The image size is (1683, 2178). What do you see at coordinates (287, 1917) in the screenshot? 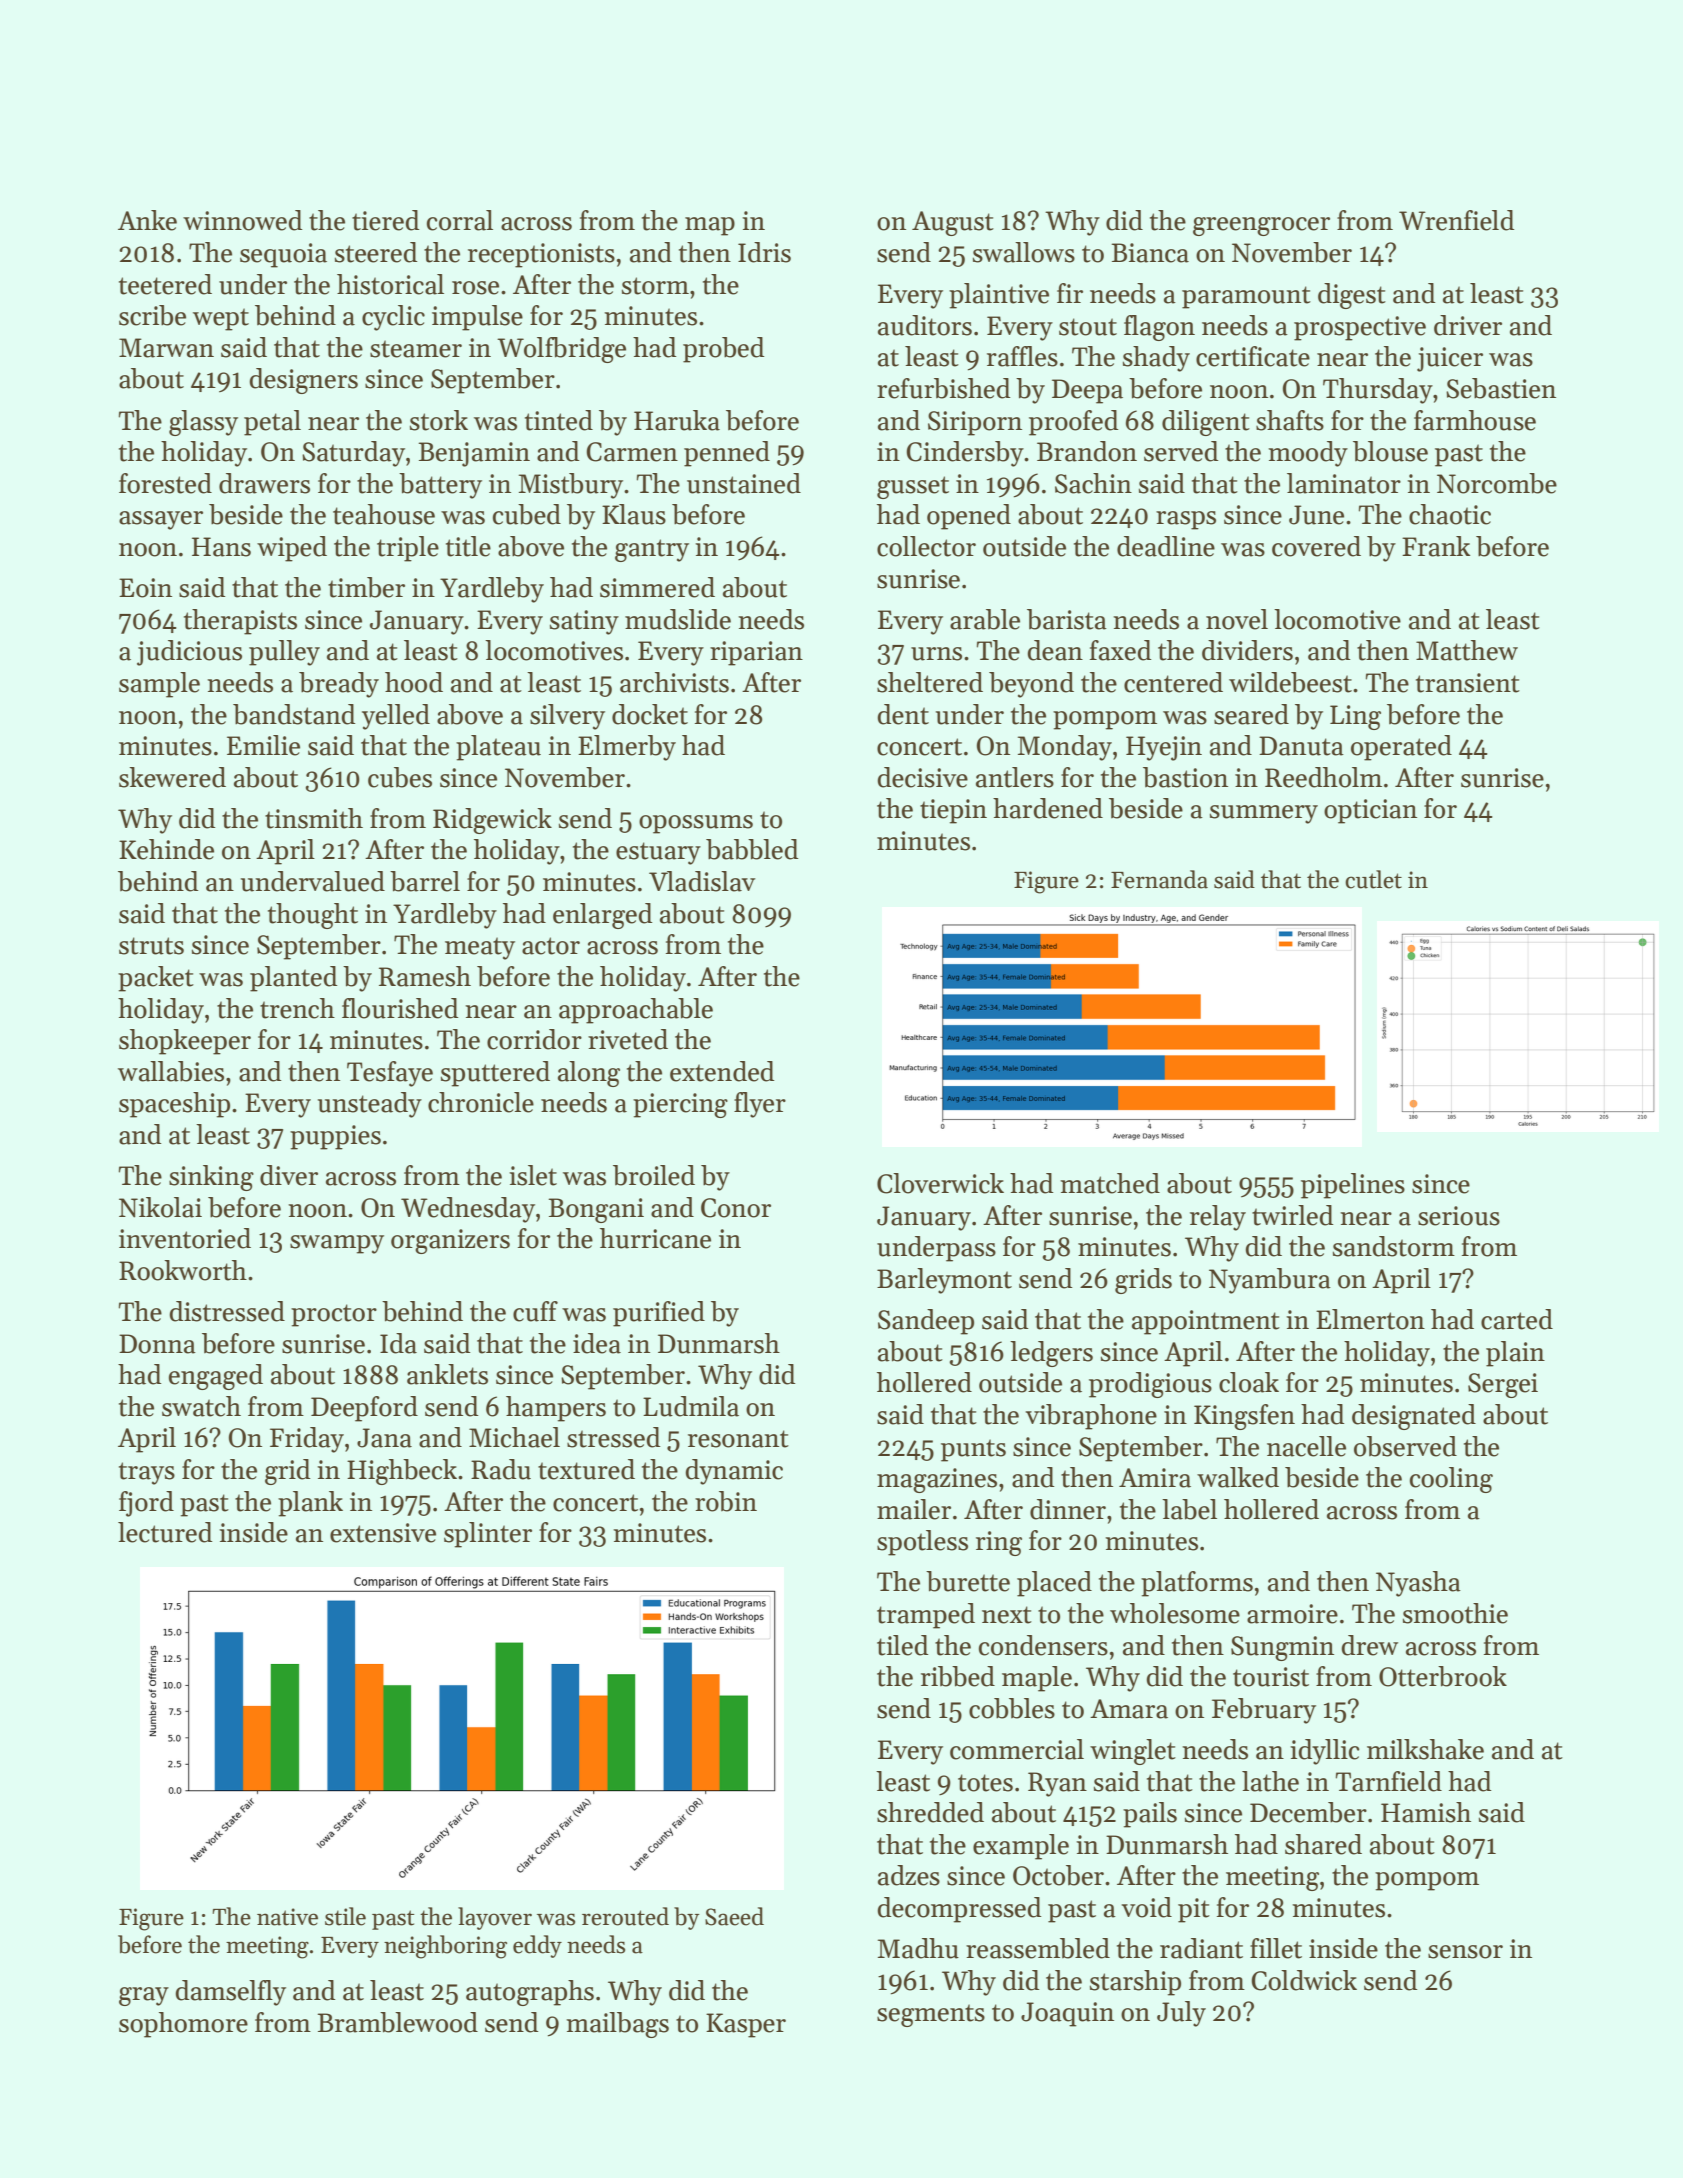
I see `native` at bounding box center [287, 1917].
